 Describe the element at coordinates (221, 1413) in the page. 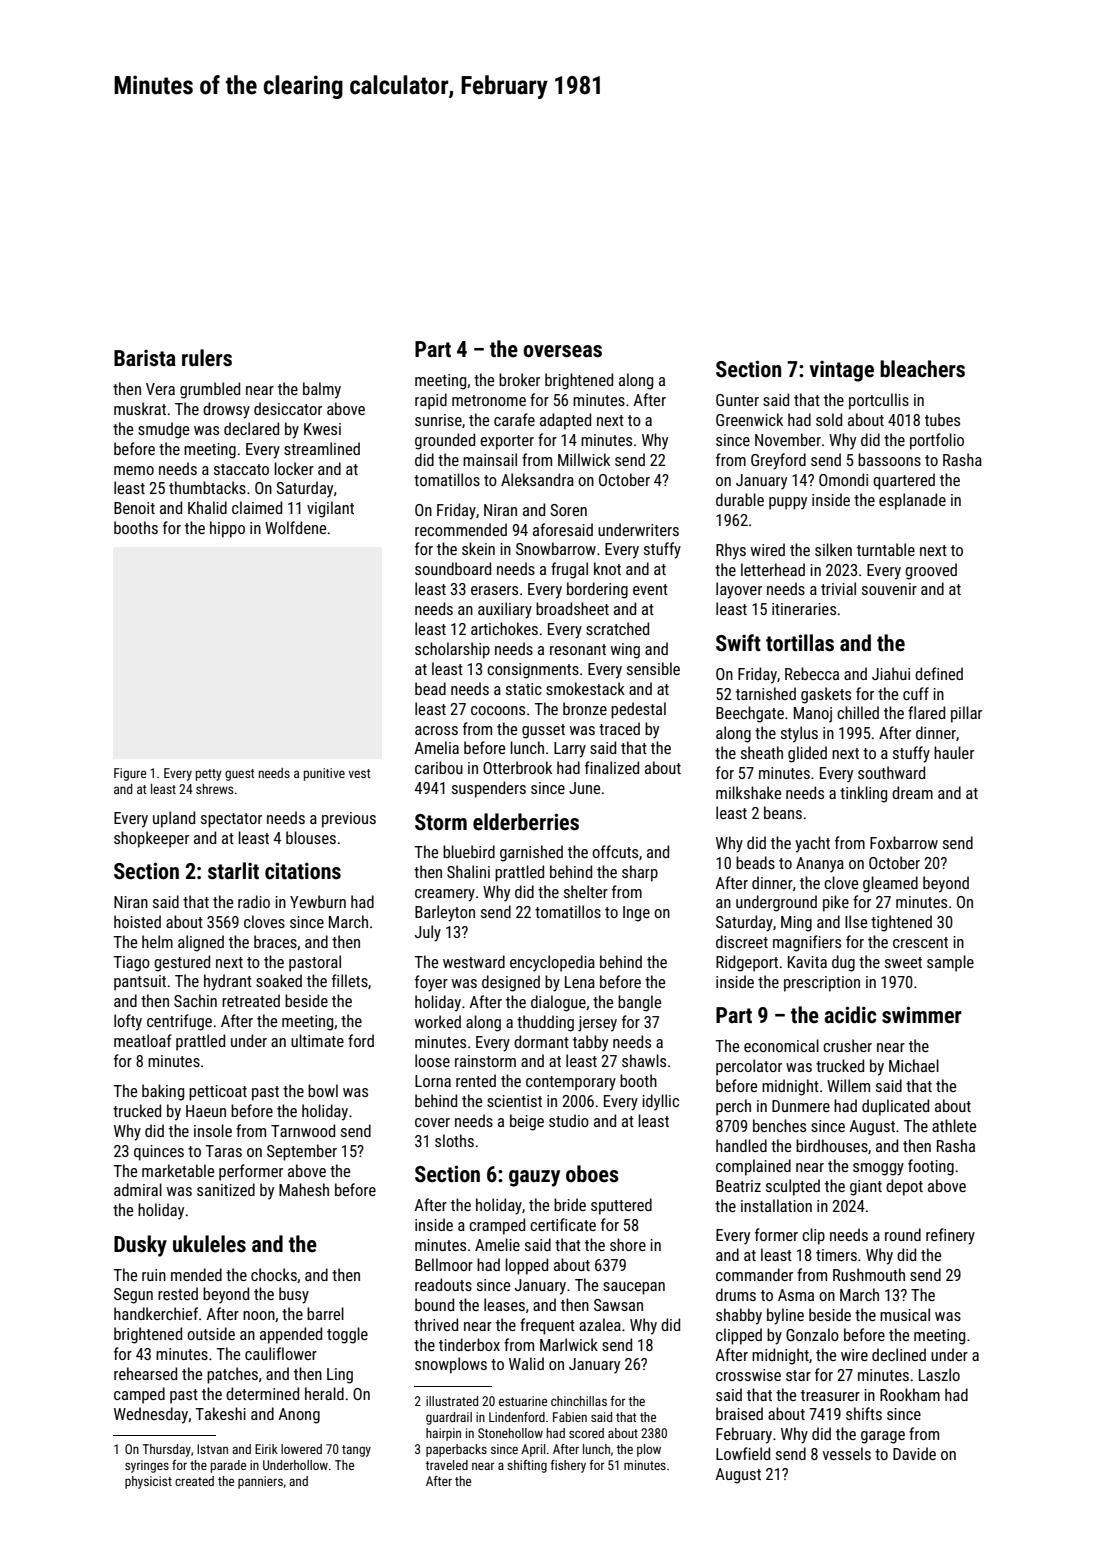

I see `Takeshi` at that location.
